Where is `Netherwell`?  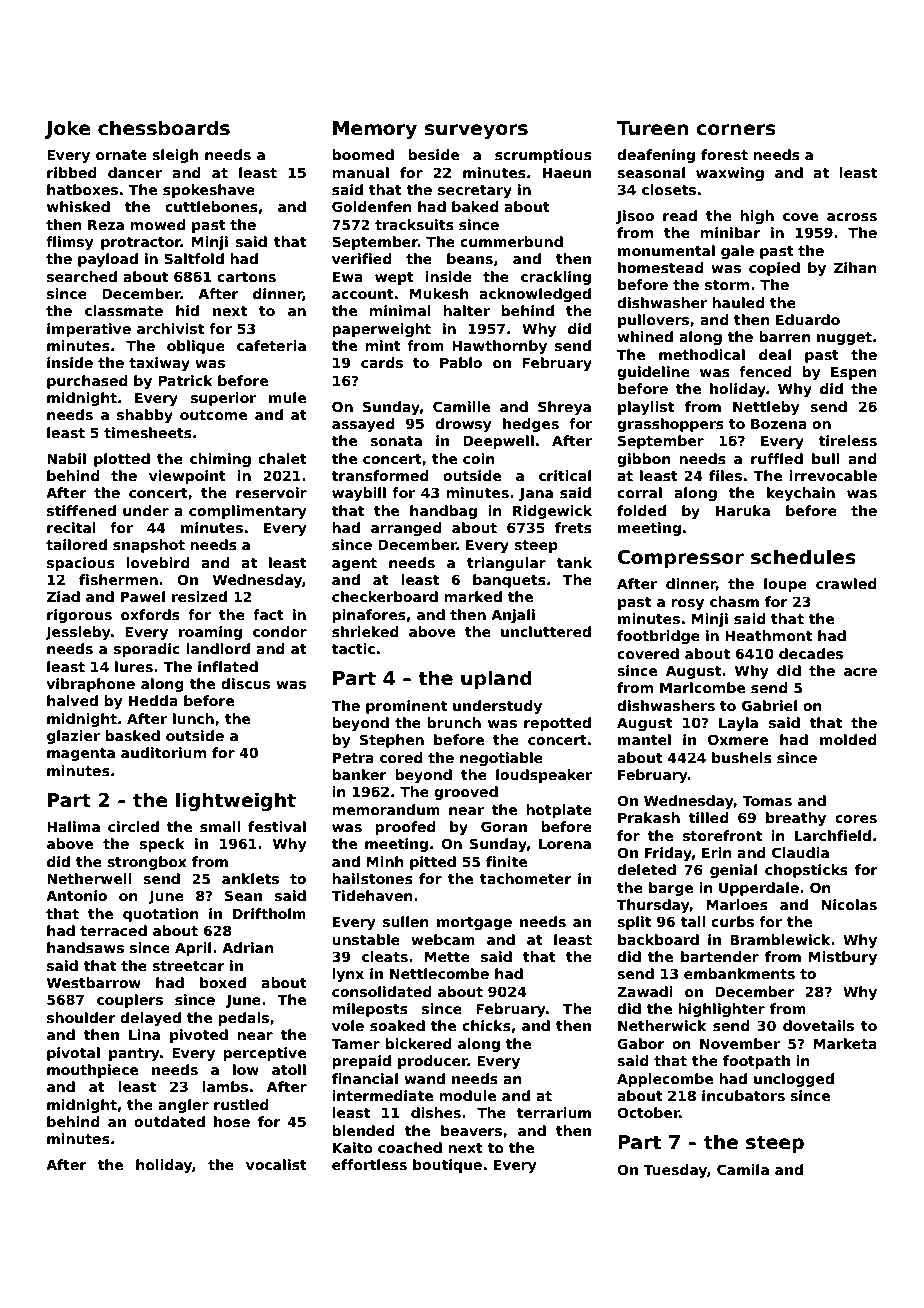
Netherwell is located at coordinates (89, 878).
